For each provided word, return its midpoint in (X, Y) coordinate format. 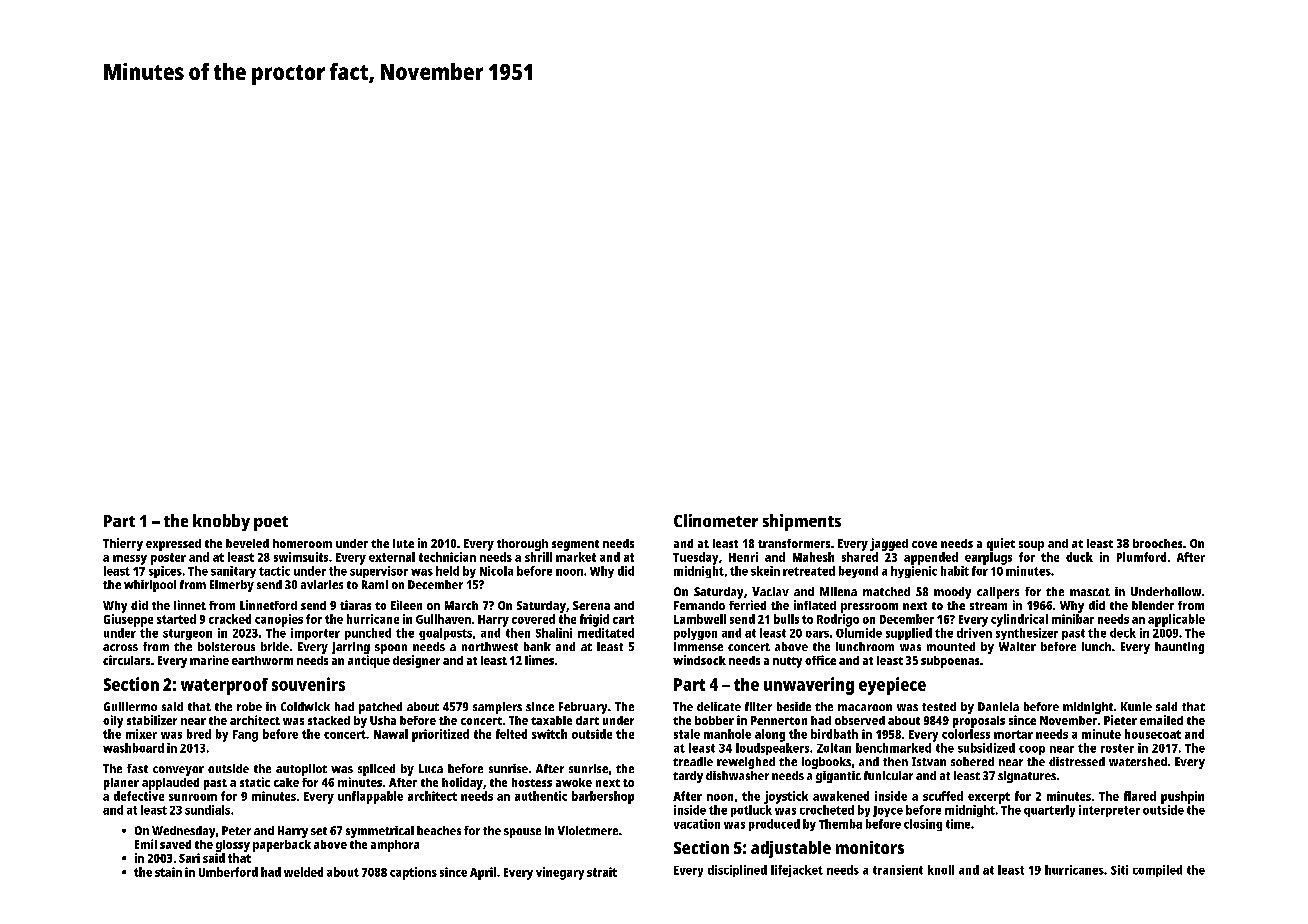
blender (1153, 605)
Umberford (228, 872)
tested (939, 706)
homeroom (302, 543)
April (483, 873)
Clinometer (716, 520)
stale (687, 734)
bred (199, 734)
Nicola (496, 571)
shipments (802, 522)
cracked (230, 619)
